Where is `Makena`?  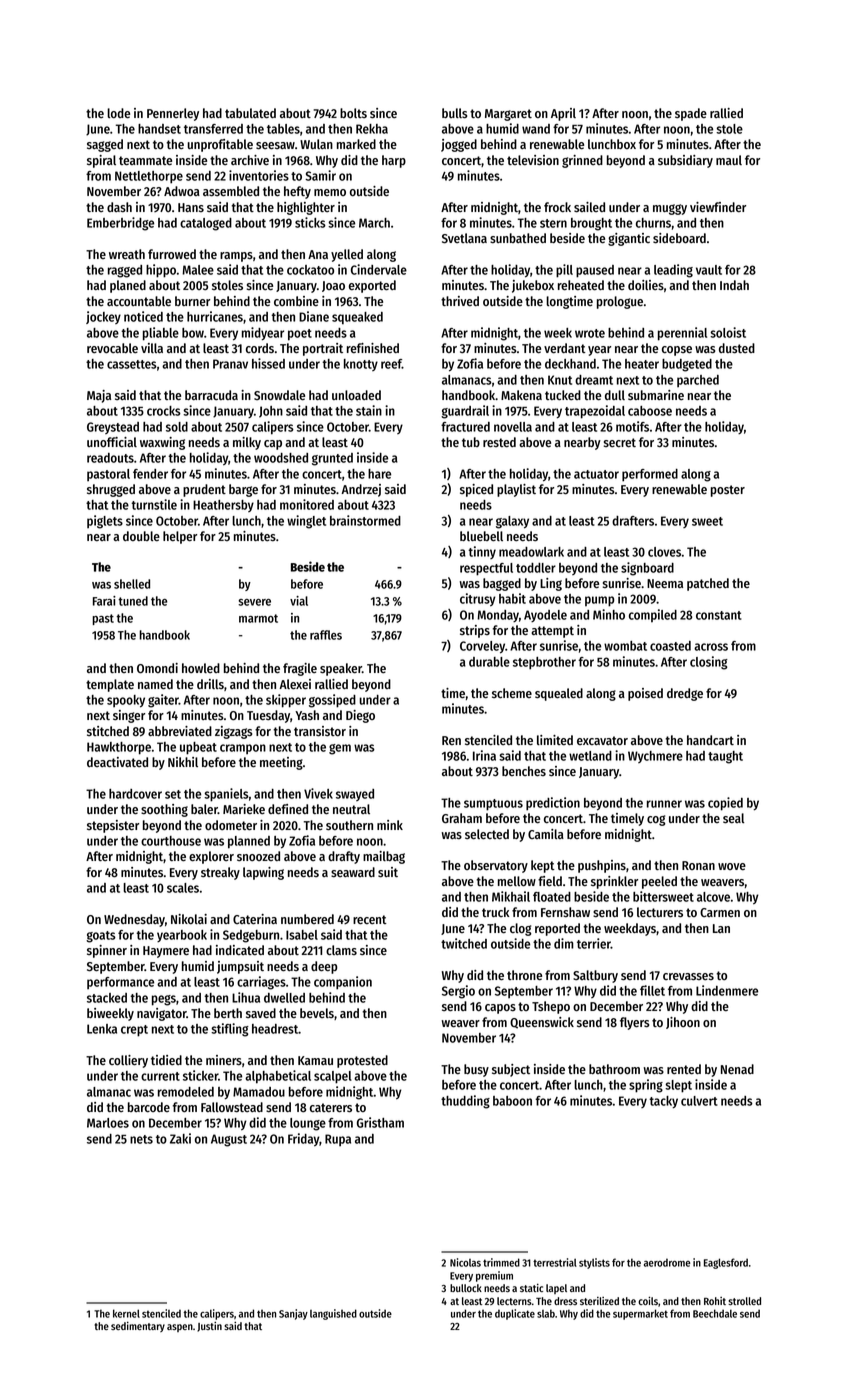 Makena is located at coordinates (521, 395).
